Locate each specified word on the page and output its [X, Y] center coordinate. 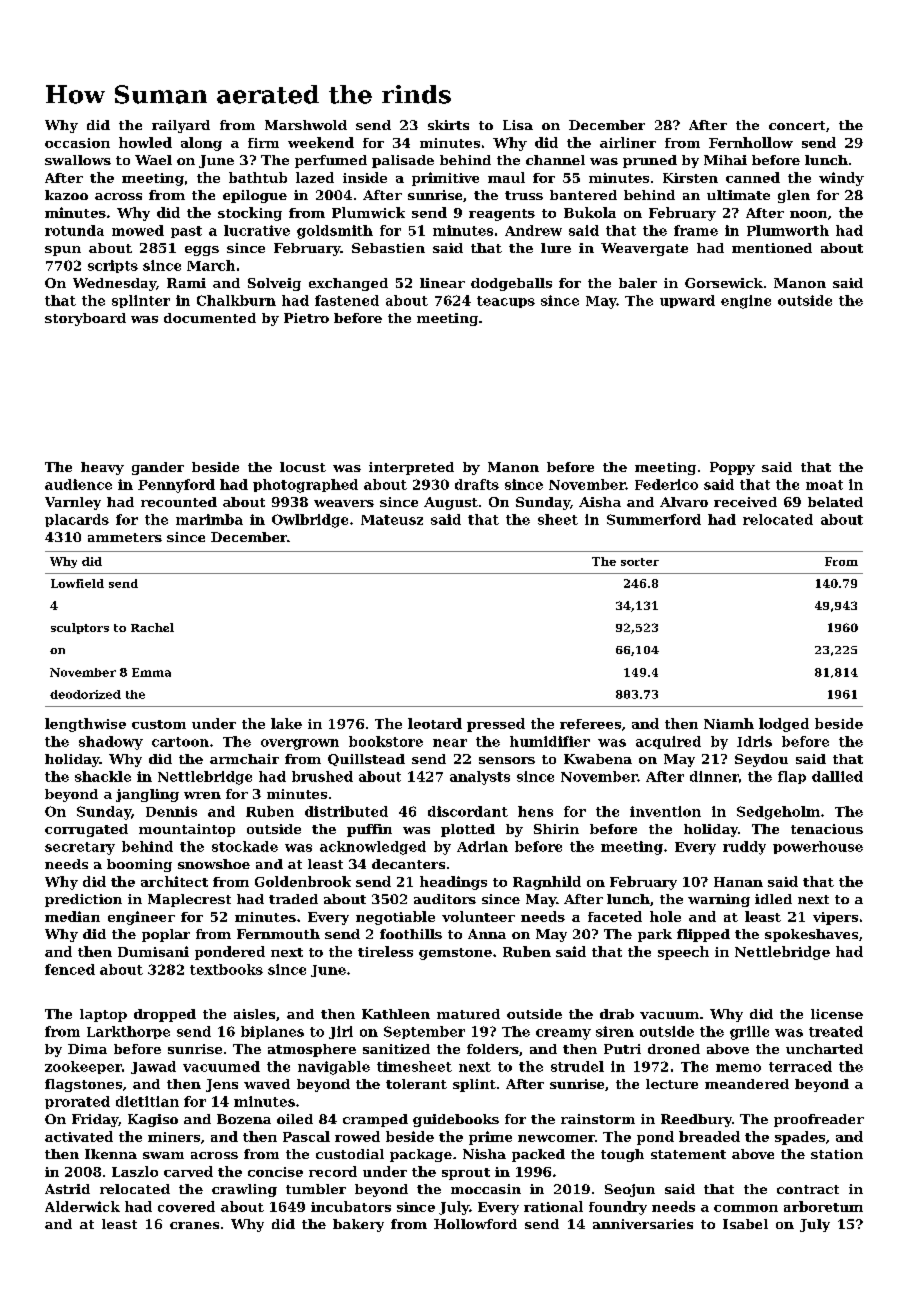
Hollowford [475, 1224]
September [424, 1032]
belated [835, 502]
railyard [181, 126]
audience [78, 484]
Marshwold [306, 125]
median [72, 916]
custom [159, 724]
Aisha [600, 502]
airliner [628, 142]
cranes [194, 1225]
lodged [784, 725]
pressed [496, 725]
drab [617, 1014]
